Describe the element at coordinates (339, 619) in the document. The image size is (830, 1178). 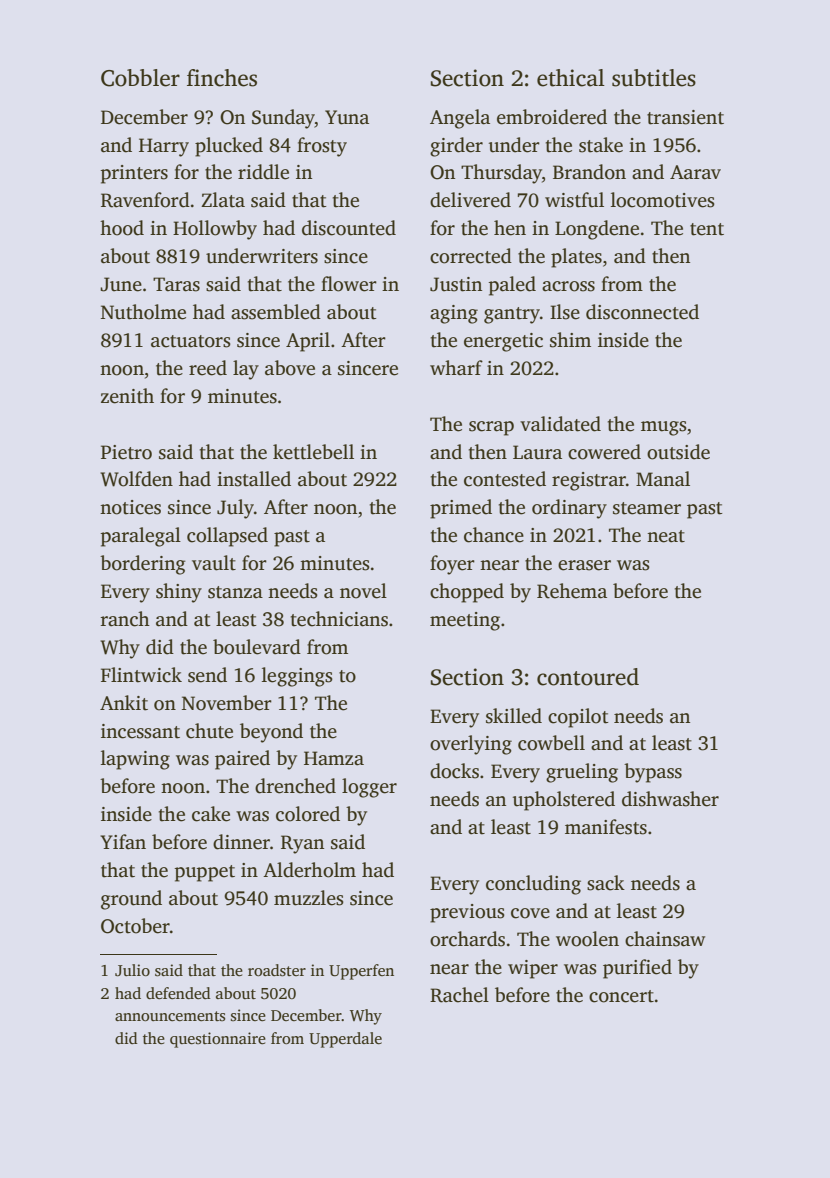
I see `technicians` at that location.
